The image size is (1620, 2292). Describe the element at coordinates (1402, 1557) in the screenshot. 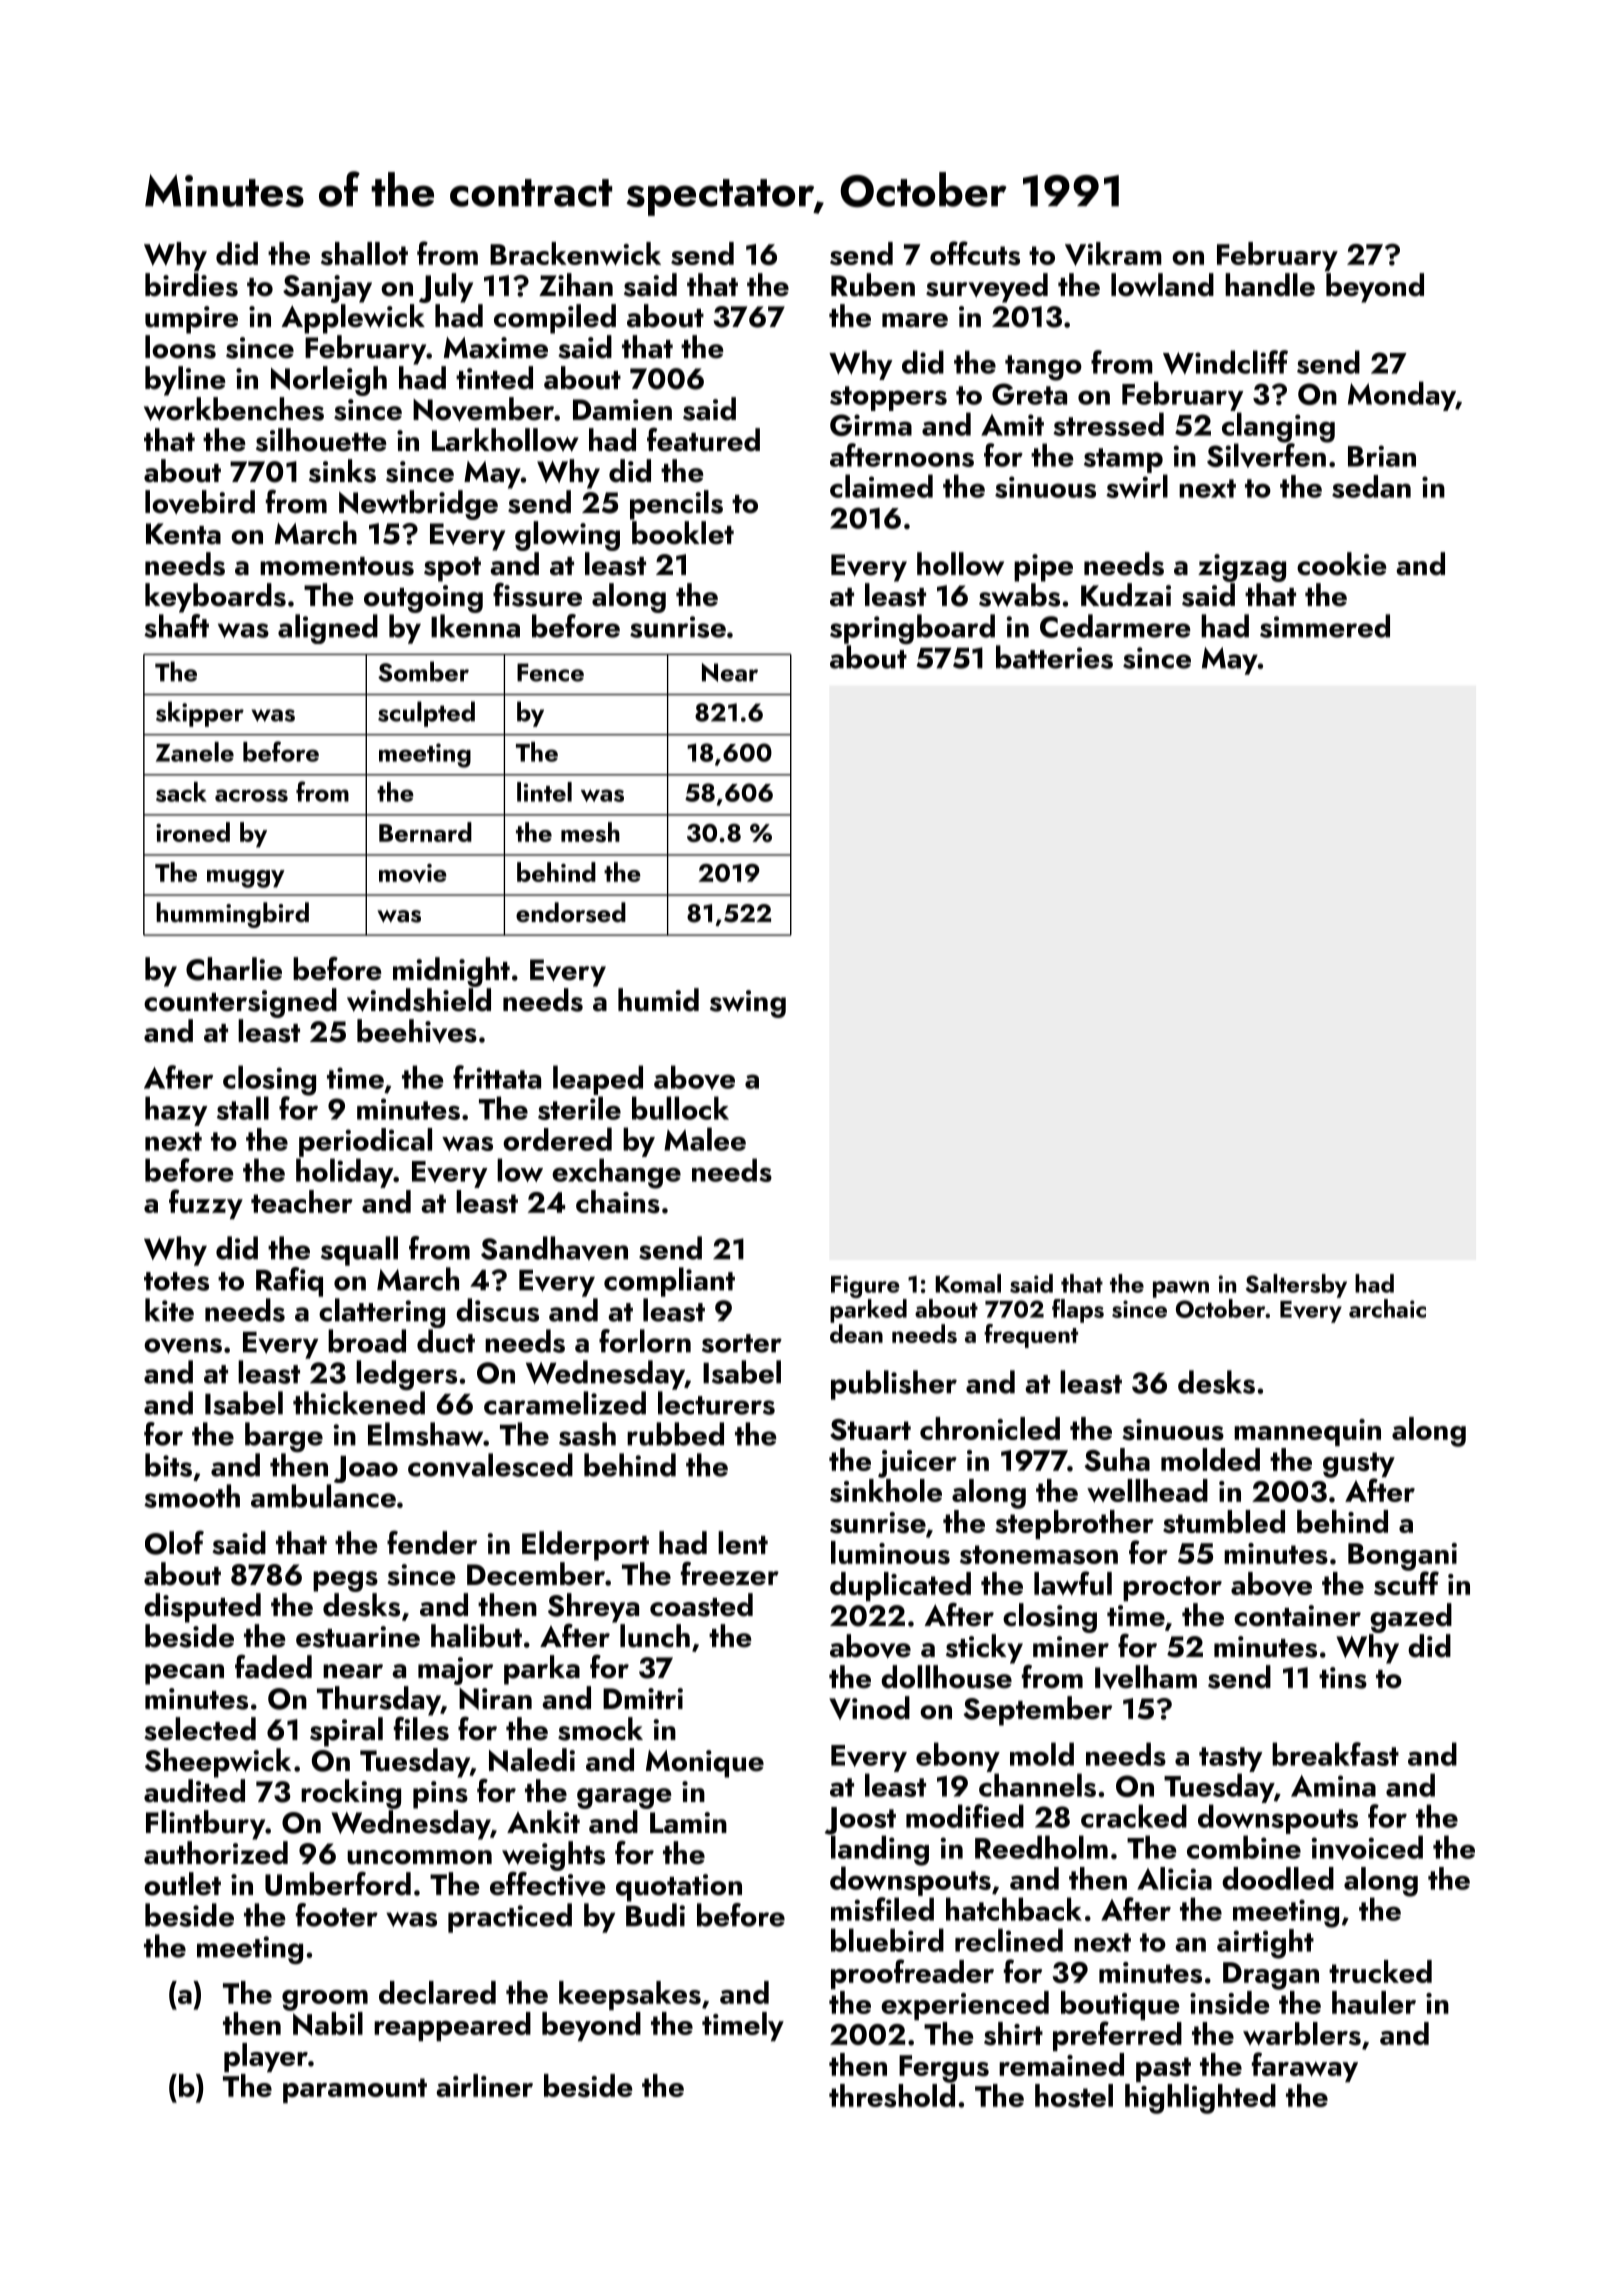

I see `Bongani` at that location.
